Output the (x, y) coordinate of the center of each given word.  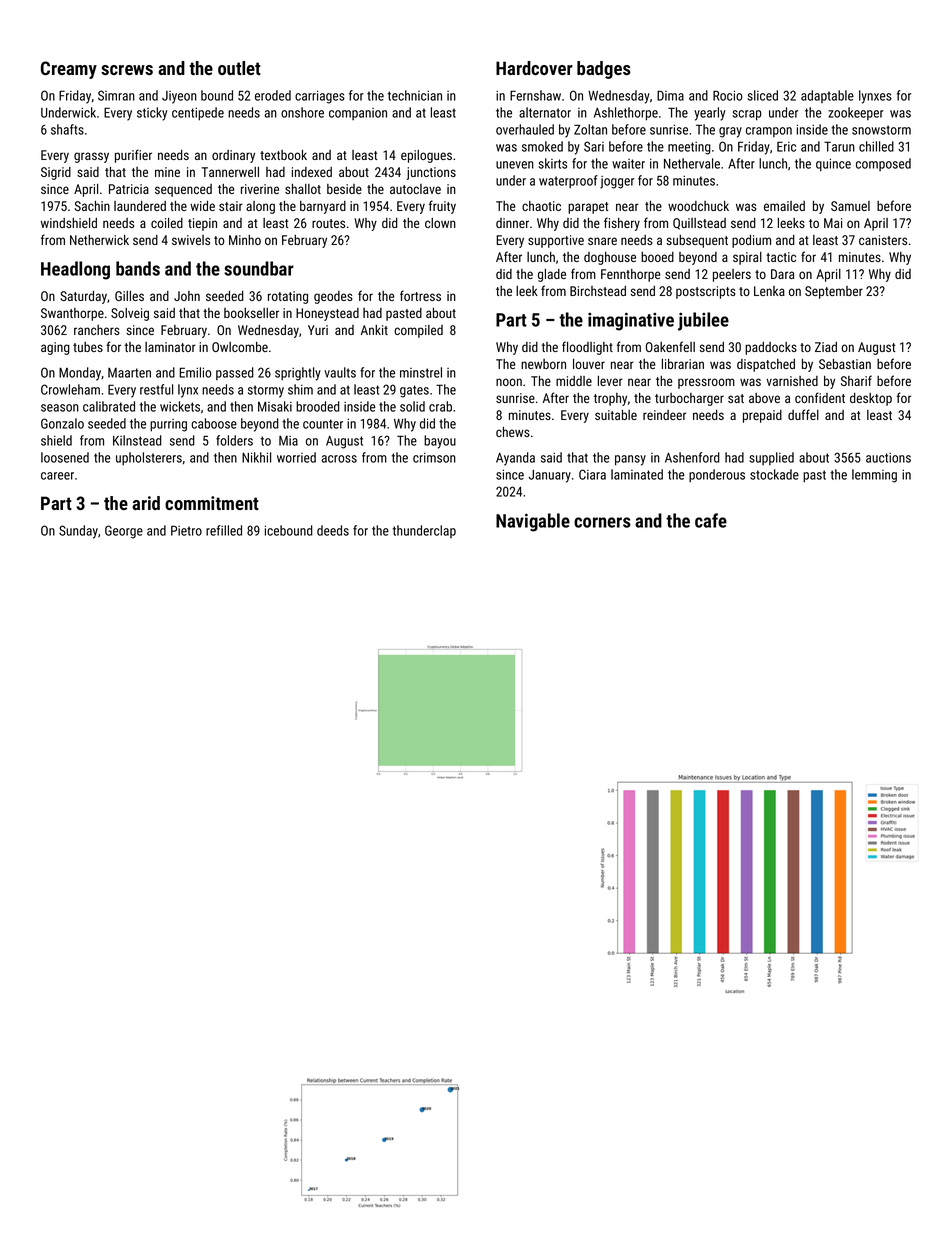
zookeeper (856, 113)
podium (751, 241)
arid (146, 503)
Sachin (92, 206)
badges (604, 70)
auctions (888, 457)
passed (235, 373)
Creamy (69, 70)
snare (602, 241)
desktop (871, 399)
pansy (630, 460)
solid (412, 406)
